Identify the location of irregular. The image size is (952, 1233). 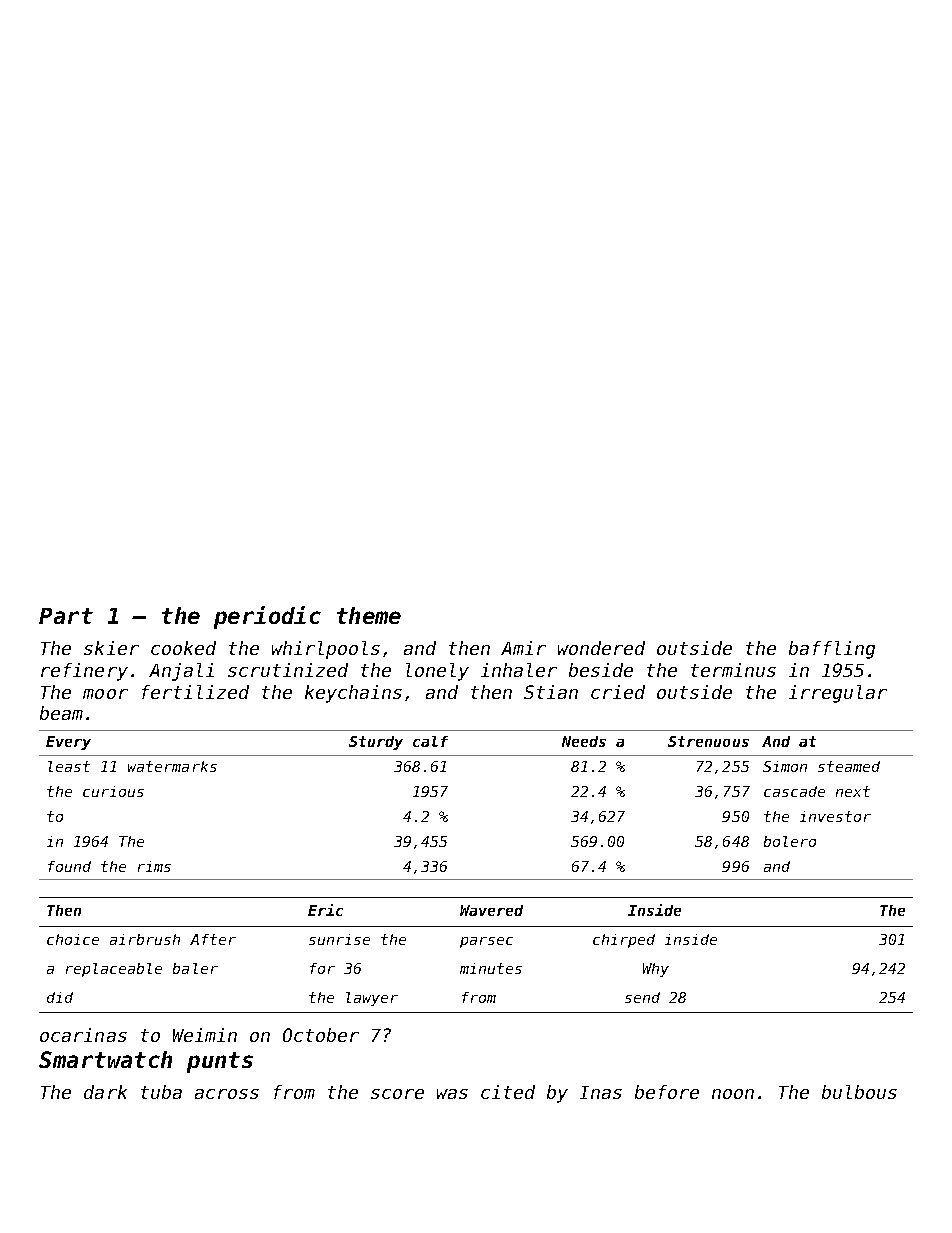
(838, 694).
